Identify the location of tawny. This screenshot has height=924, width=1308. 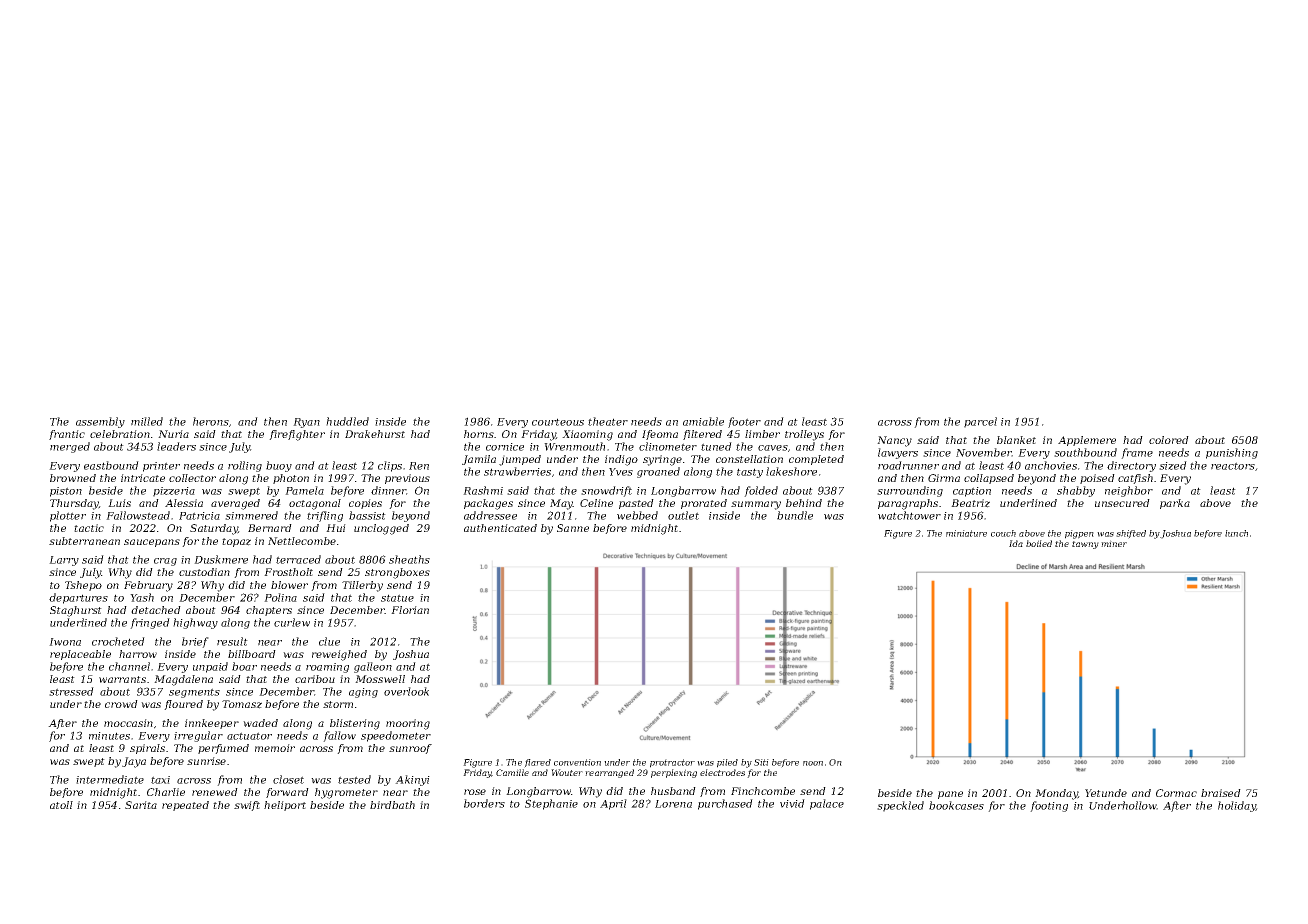
(1085, 545).
